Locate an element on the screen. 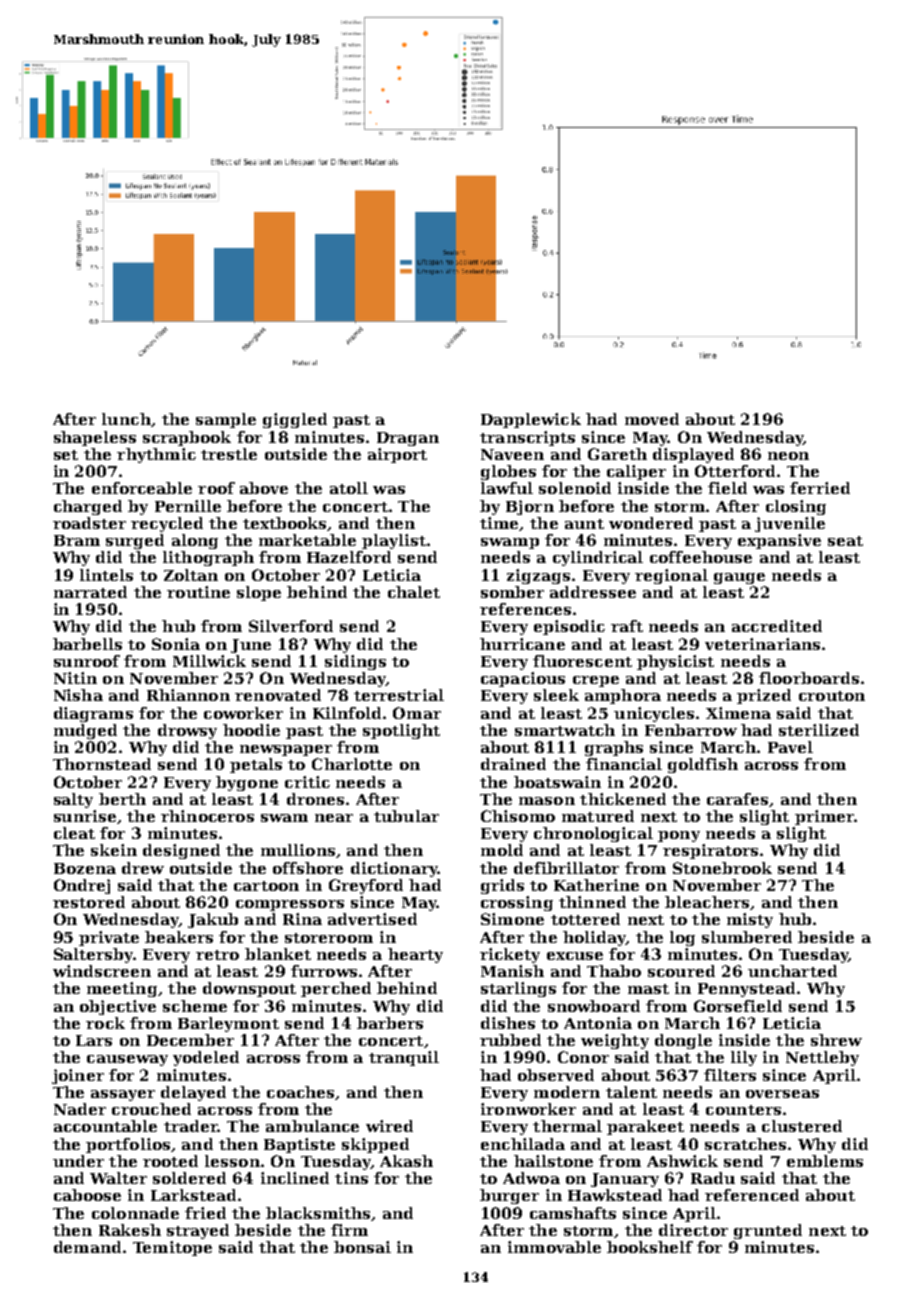 Image resolution: width=924 pixels, height=1308 pixels. Rakesh is located at coordinates (130, 1230).
